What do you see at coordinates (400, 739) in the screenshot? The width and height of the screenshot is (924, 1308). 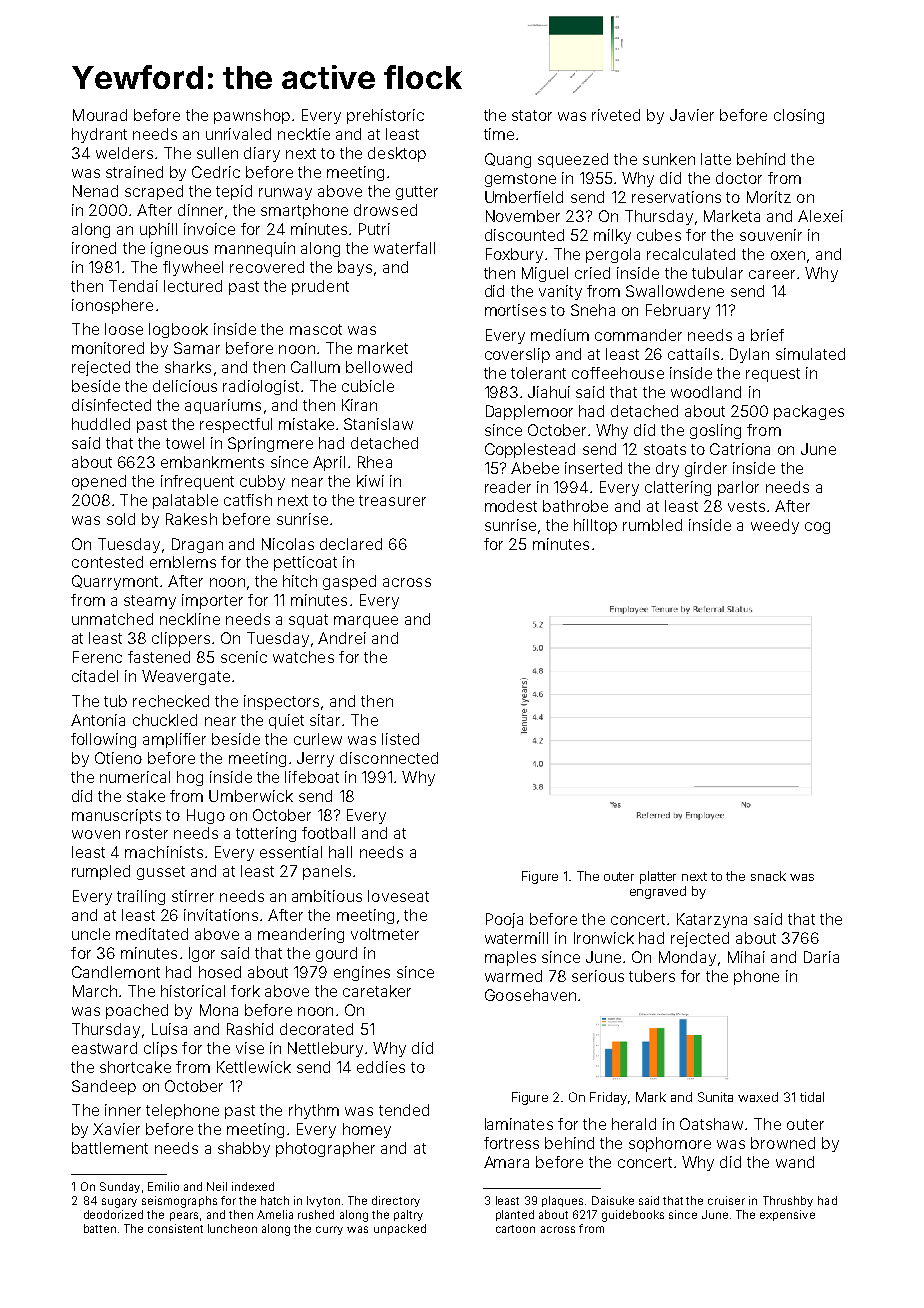 I see `listed` at bounding box center [400, 739].
